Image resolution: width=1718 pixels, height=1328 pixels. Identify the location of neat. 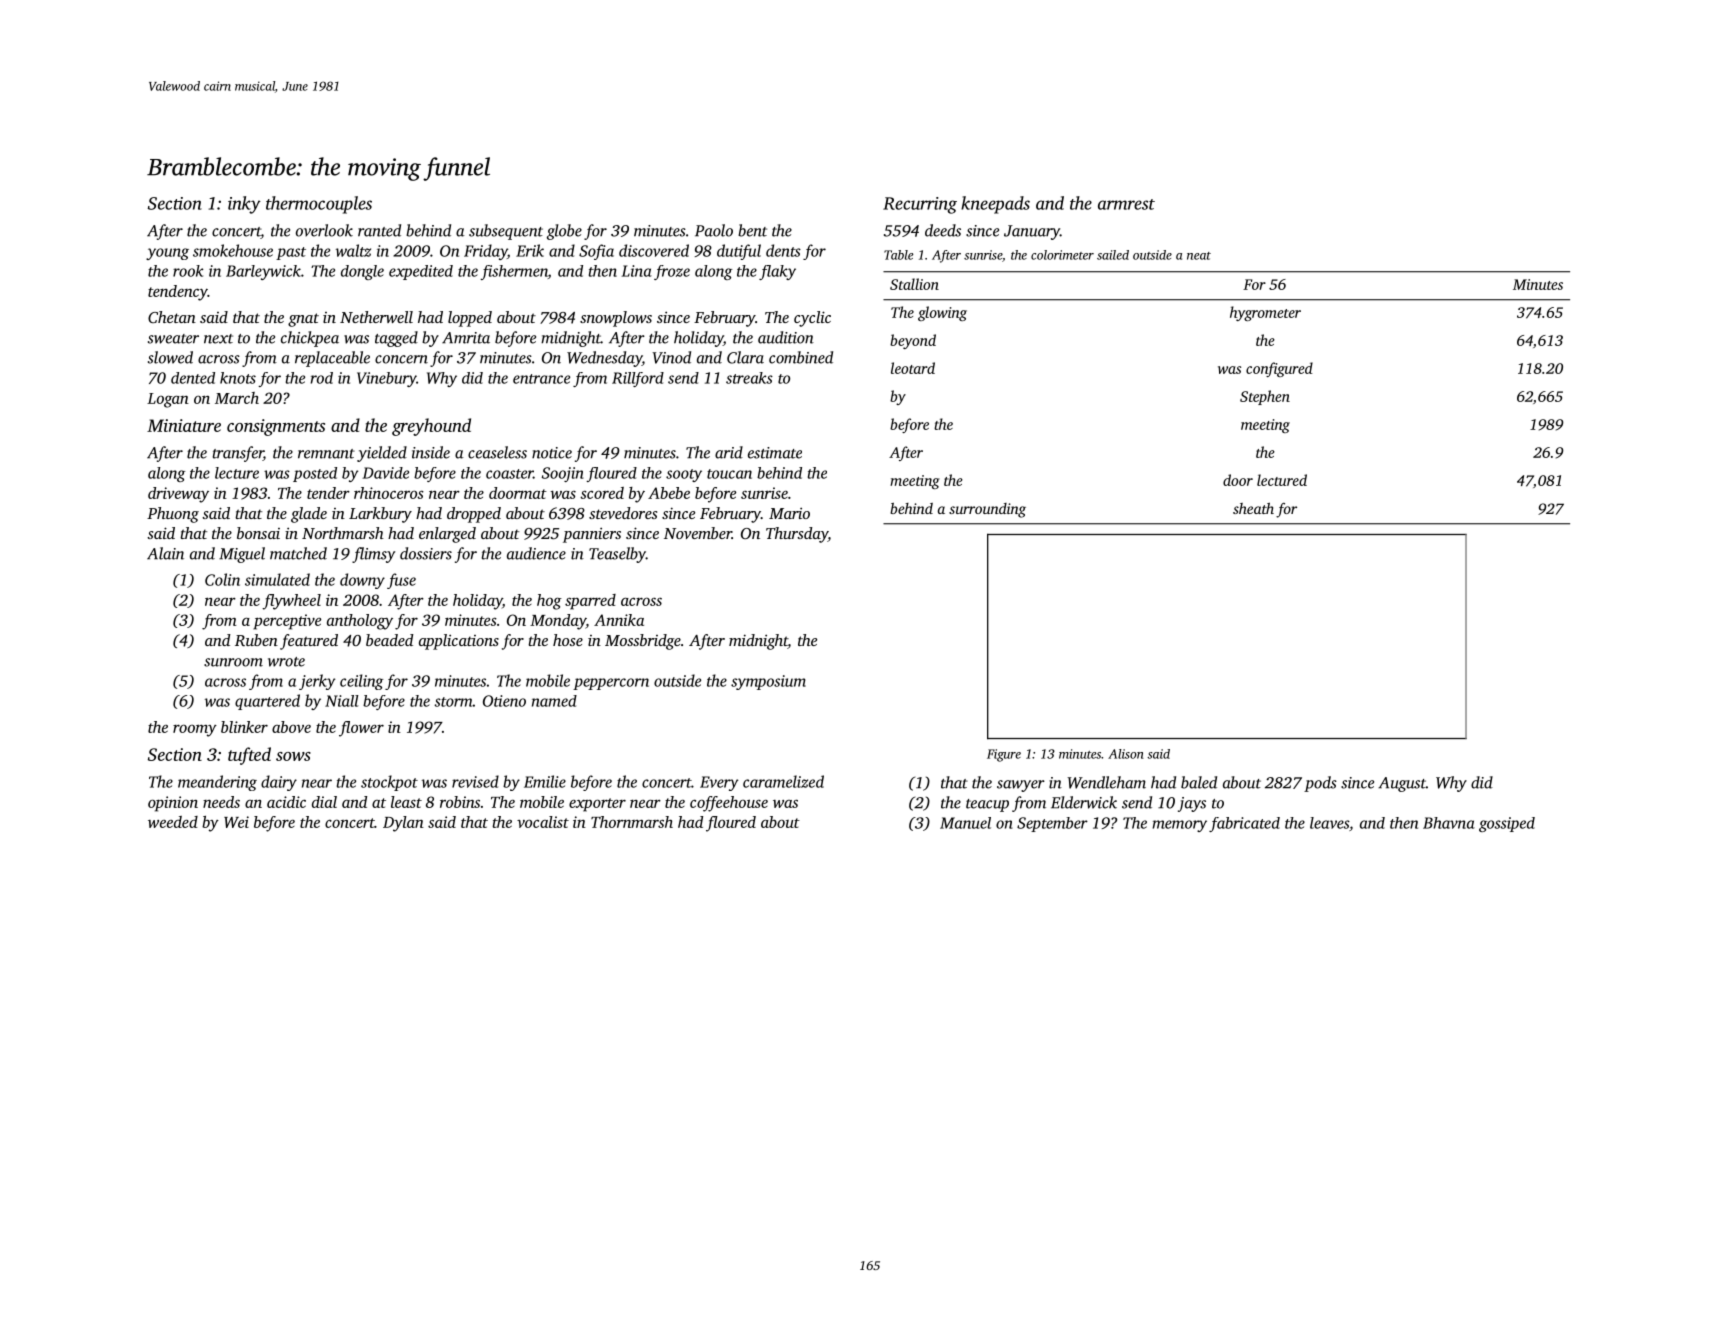
(1199, 256).
